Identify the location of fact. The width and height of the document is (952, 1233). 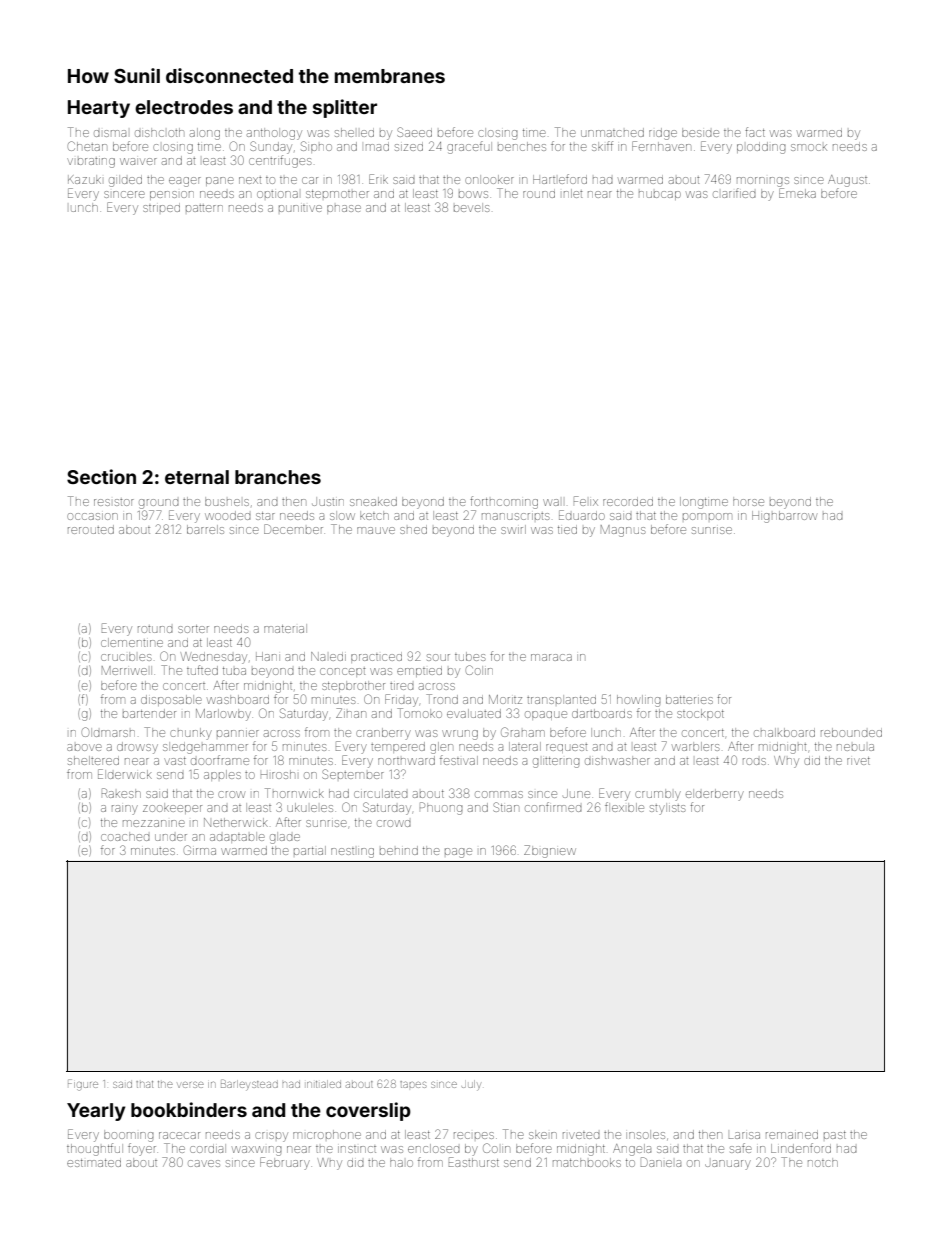
(755, 132).
